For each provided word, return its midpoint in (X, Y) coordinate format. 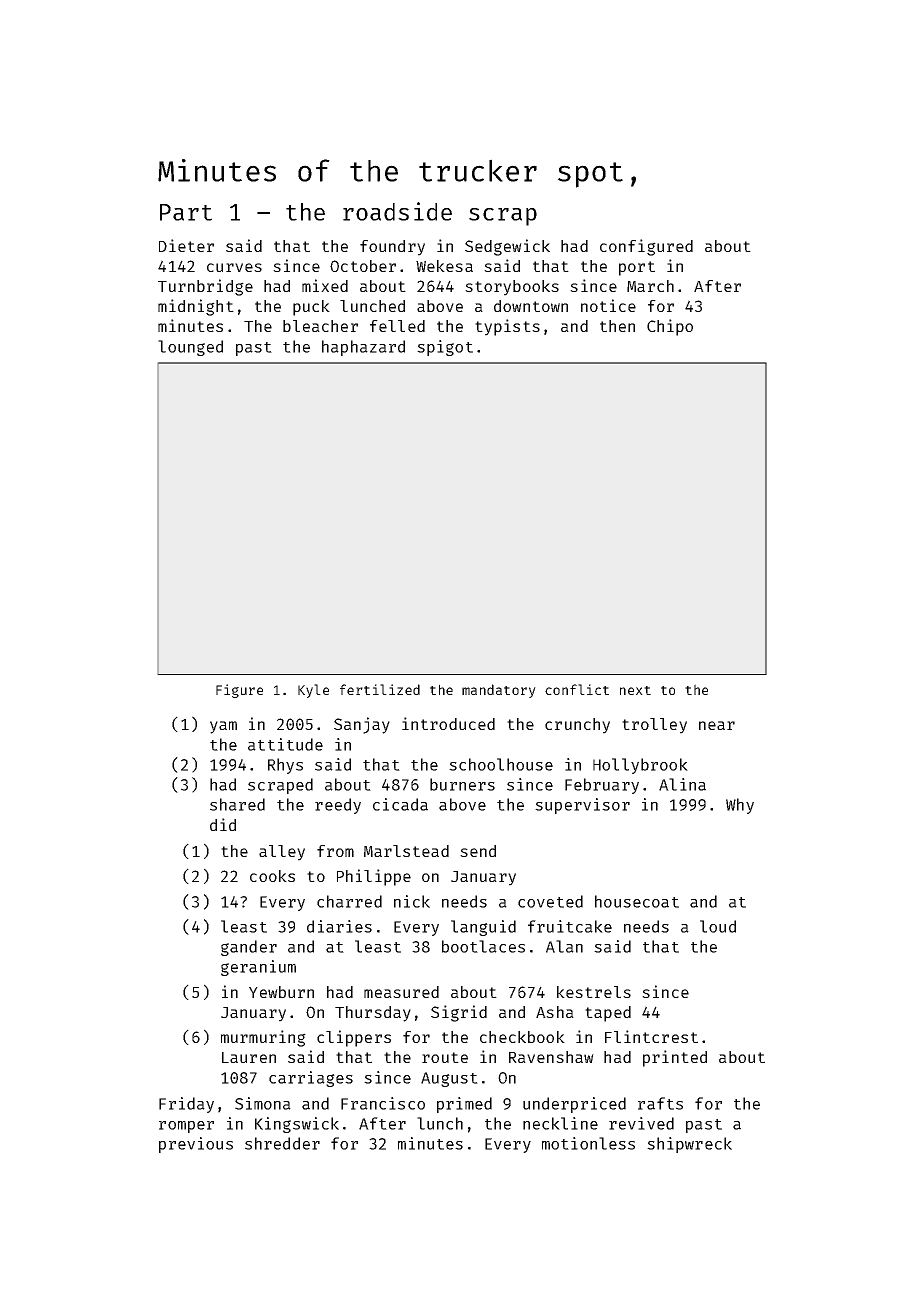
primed (464, 1105)
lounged (190, 348)
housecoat (637, 901)
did (223, 824)
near (717, 725)
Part (186, 212)
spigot (445, 348)
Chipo (670, 327)
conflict (577, 689)
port (637, 268)
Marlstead (406, 851)
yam (223, 727)
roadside (397, 211)
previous (196, 1145)
